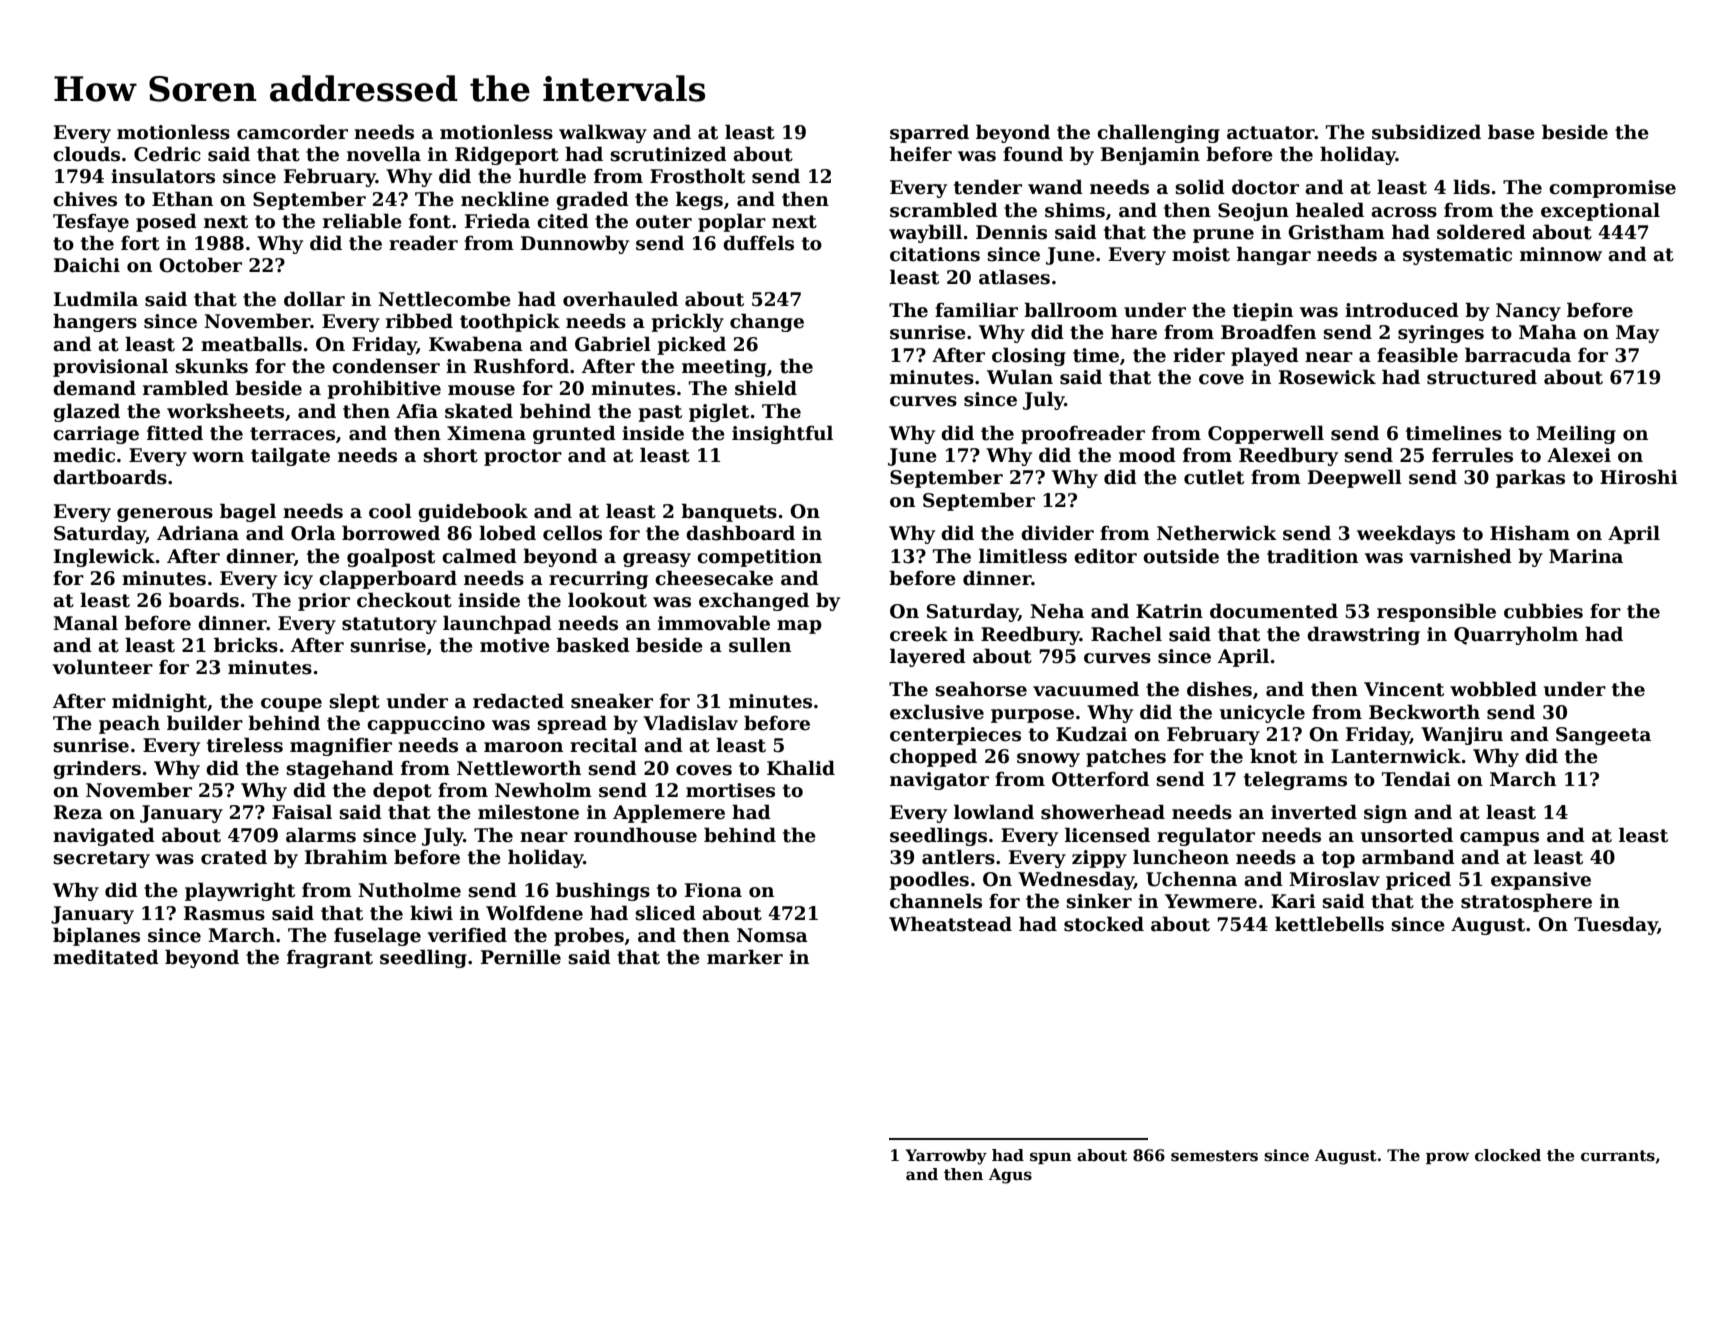  Describe the element at coordinates (1029, 356) in the screenshot. I see `closing` at that location.
